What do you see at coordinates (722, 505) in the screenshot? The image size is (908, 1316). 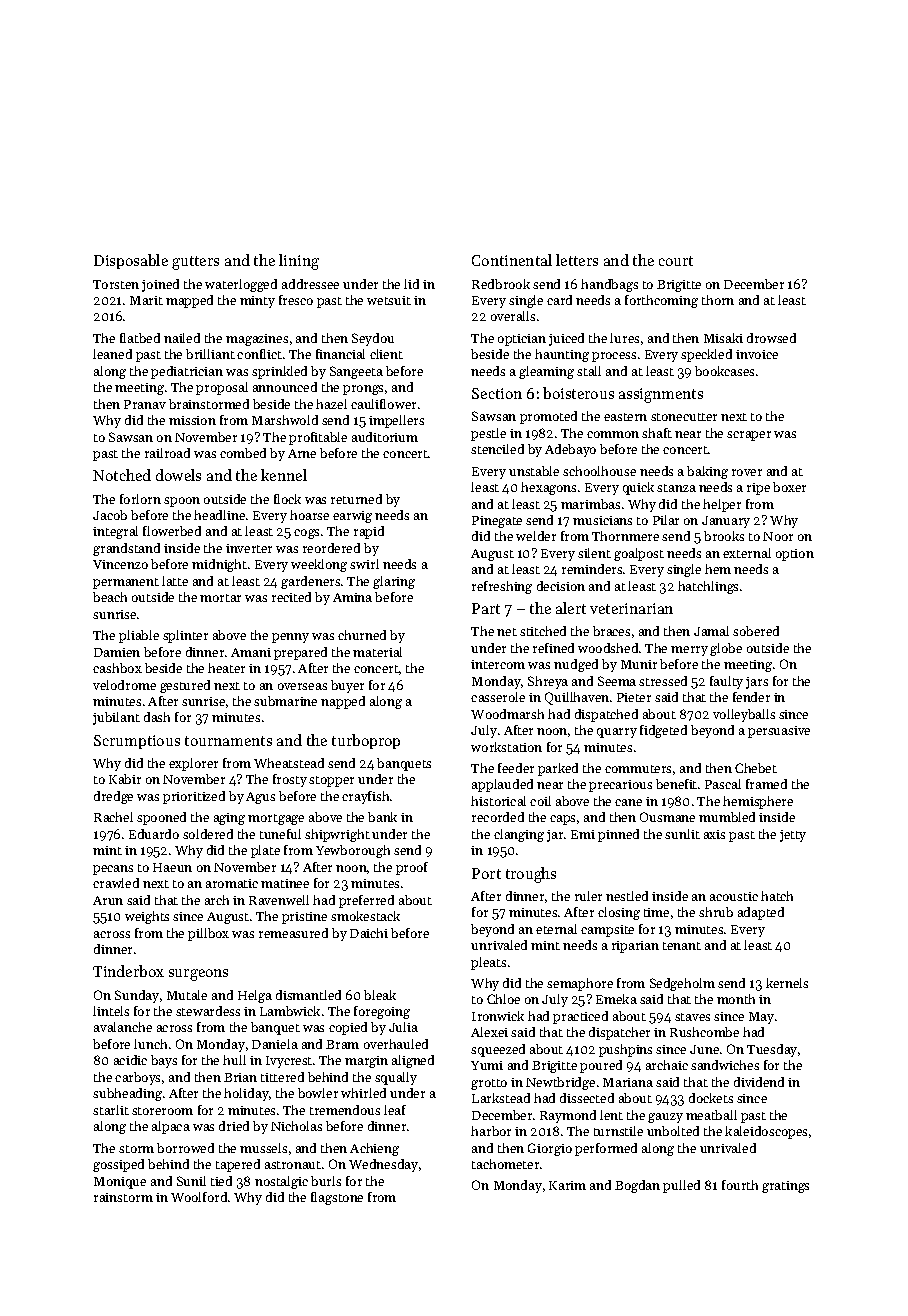 I see `helper` at bounding box center [722, 505].
